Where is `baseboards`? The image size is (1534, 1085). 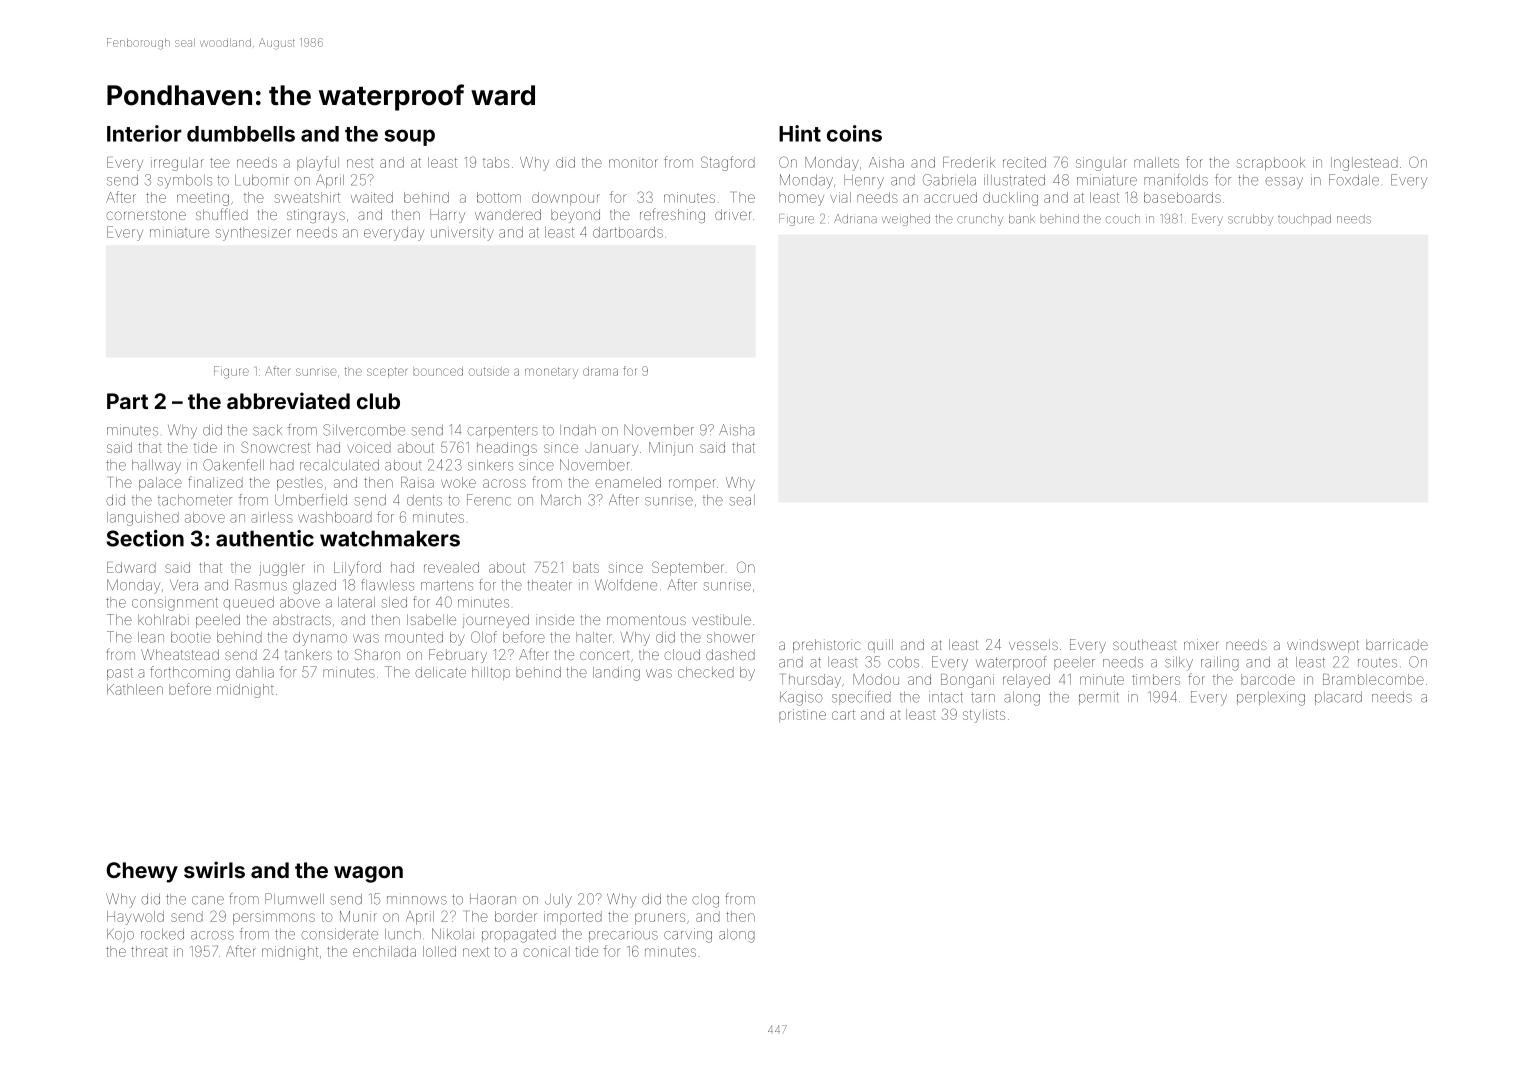 baseboards is located at coordinates (1182, 197).
